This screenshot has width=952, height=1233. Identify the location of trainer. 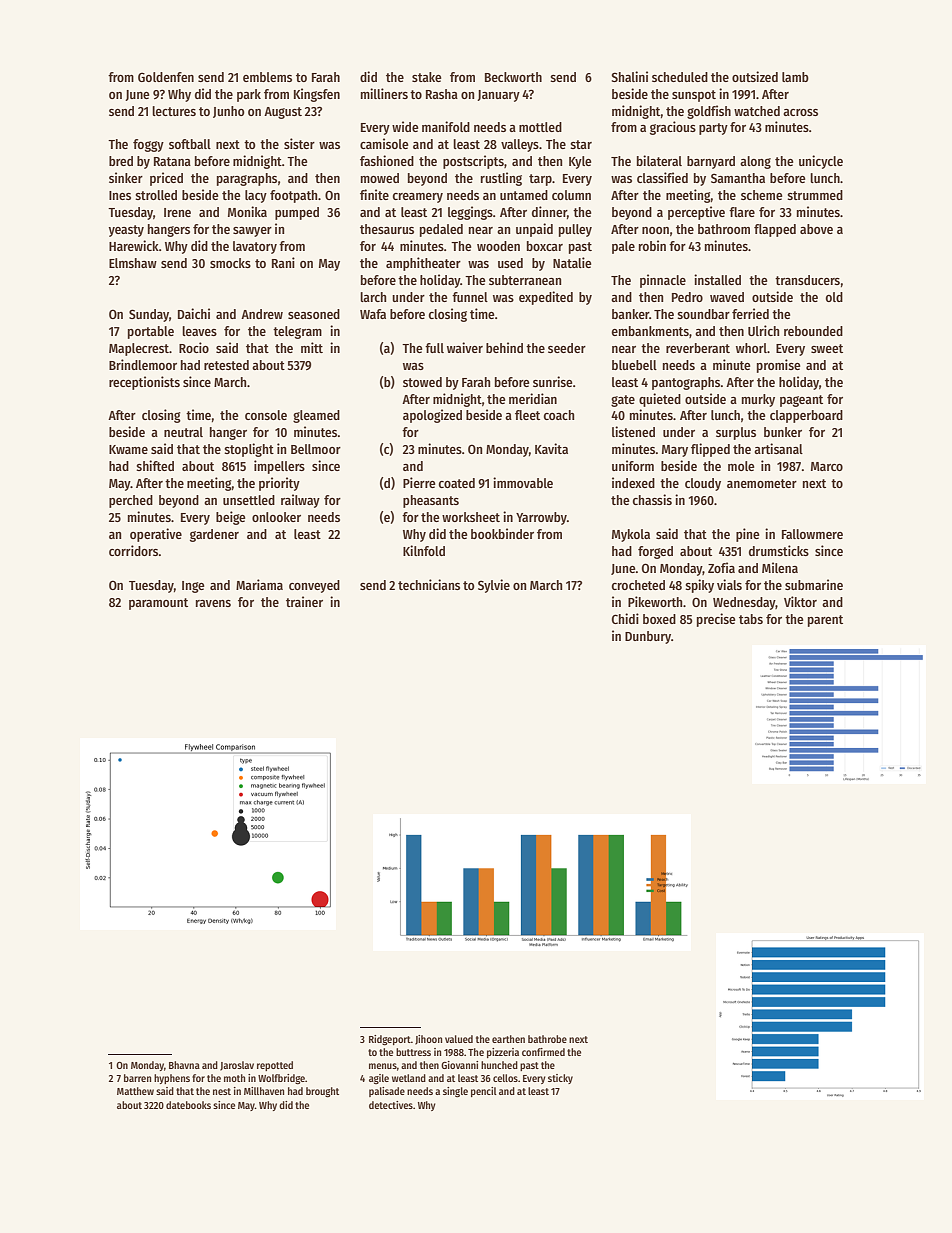
(304, 601).
